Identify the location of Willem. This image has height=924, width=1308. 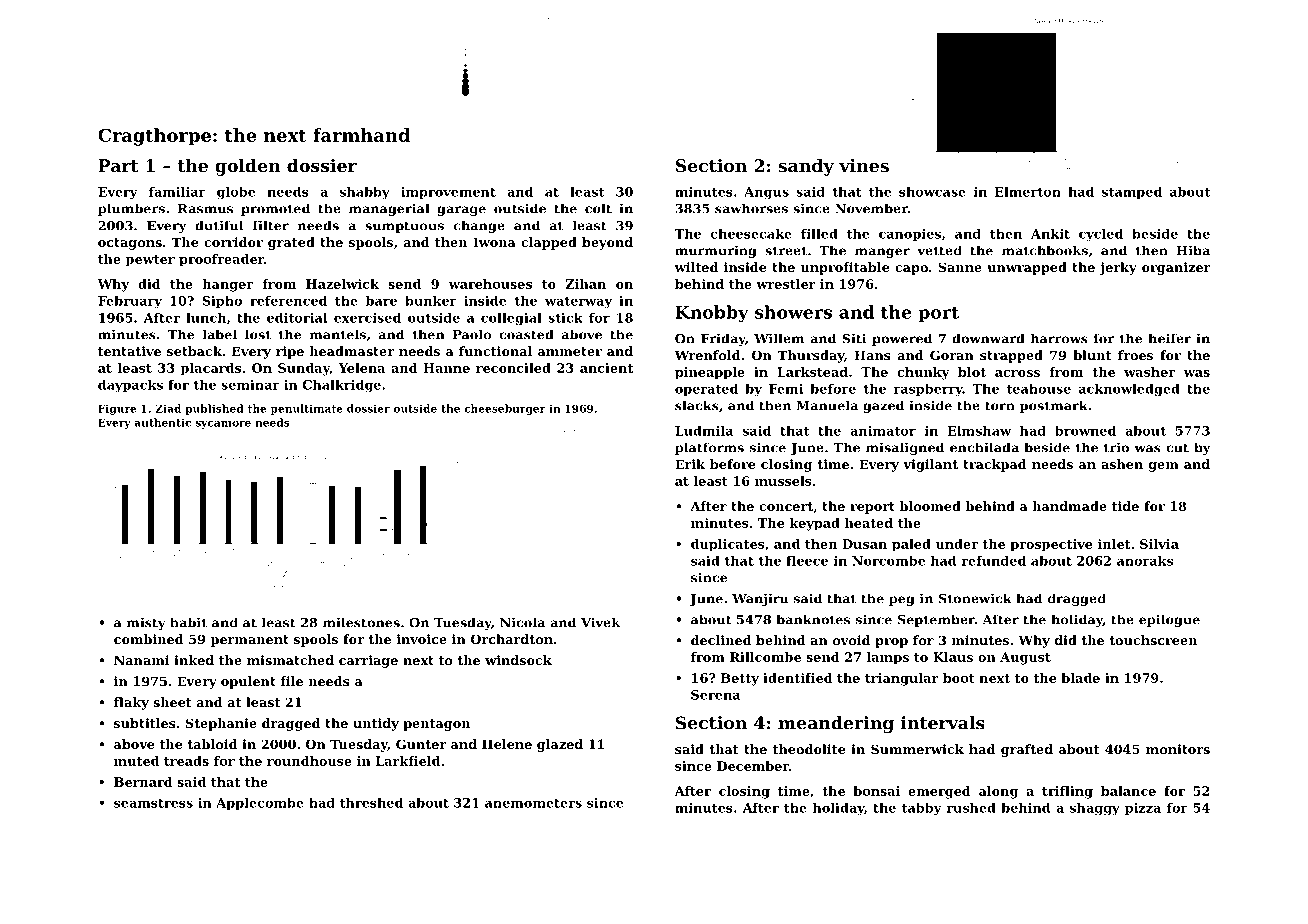
(779, 338).
